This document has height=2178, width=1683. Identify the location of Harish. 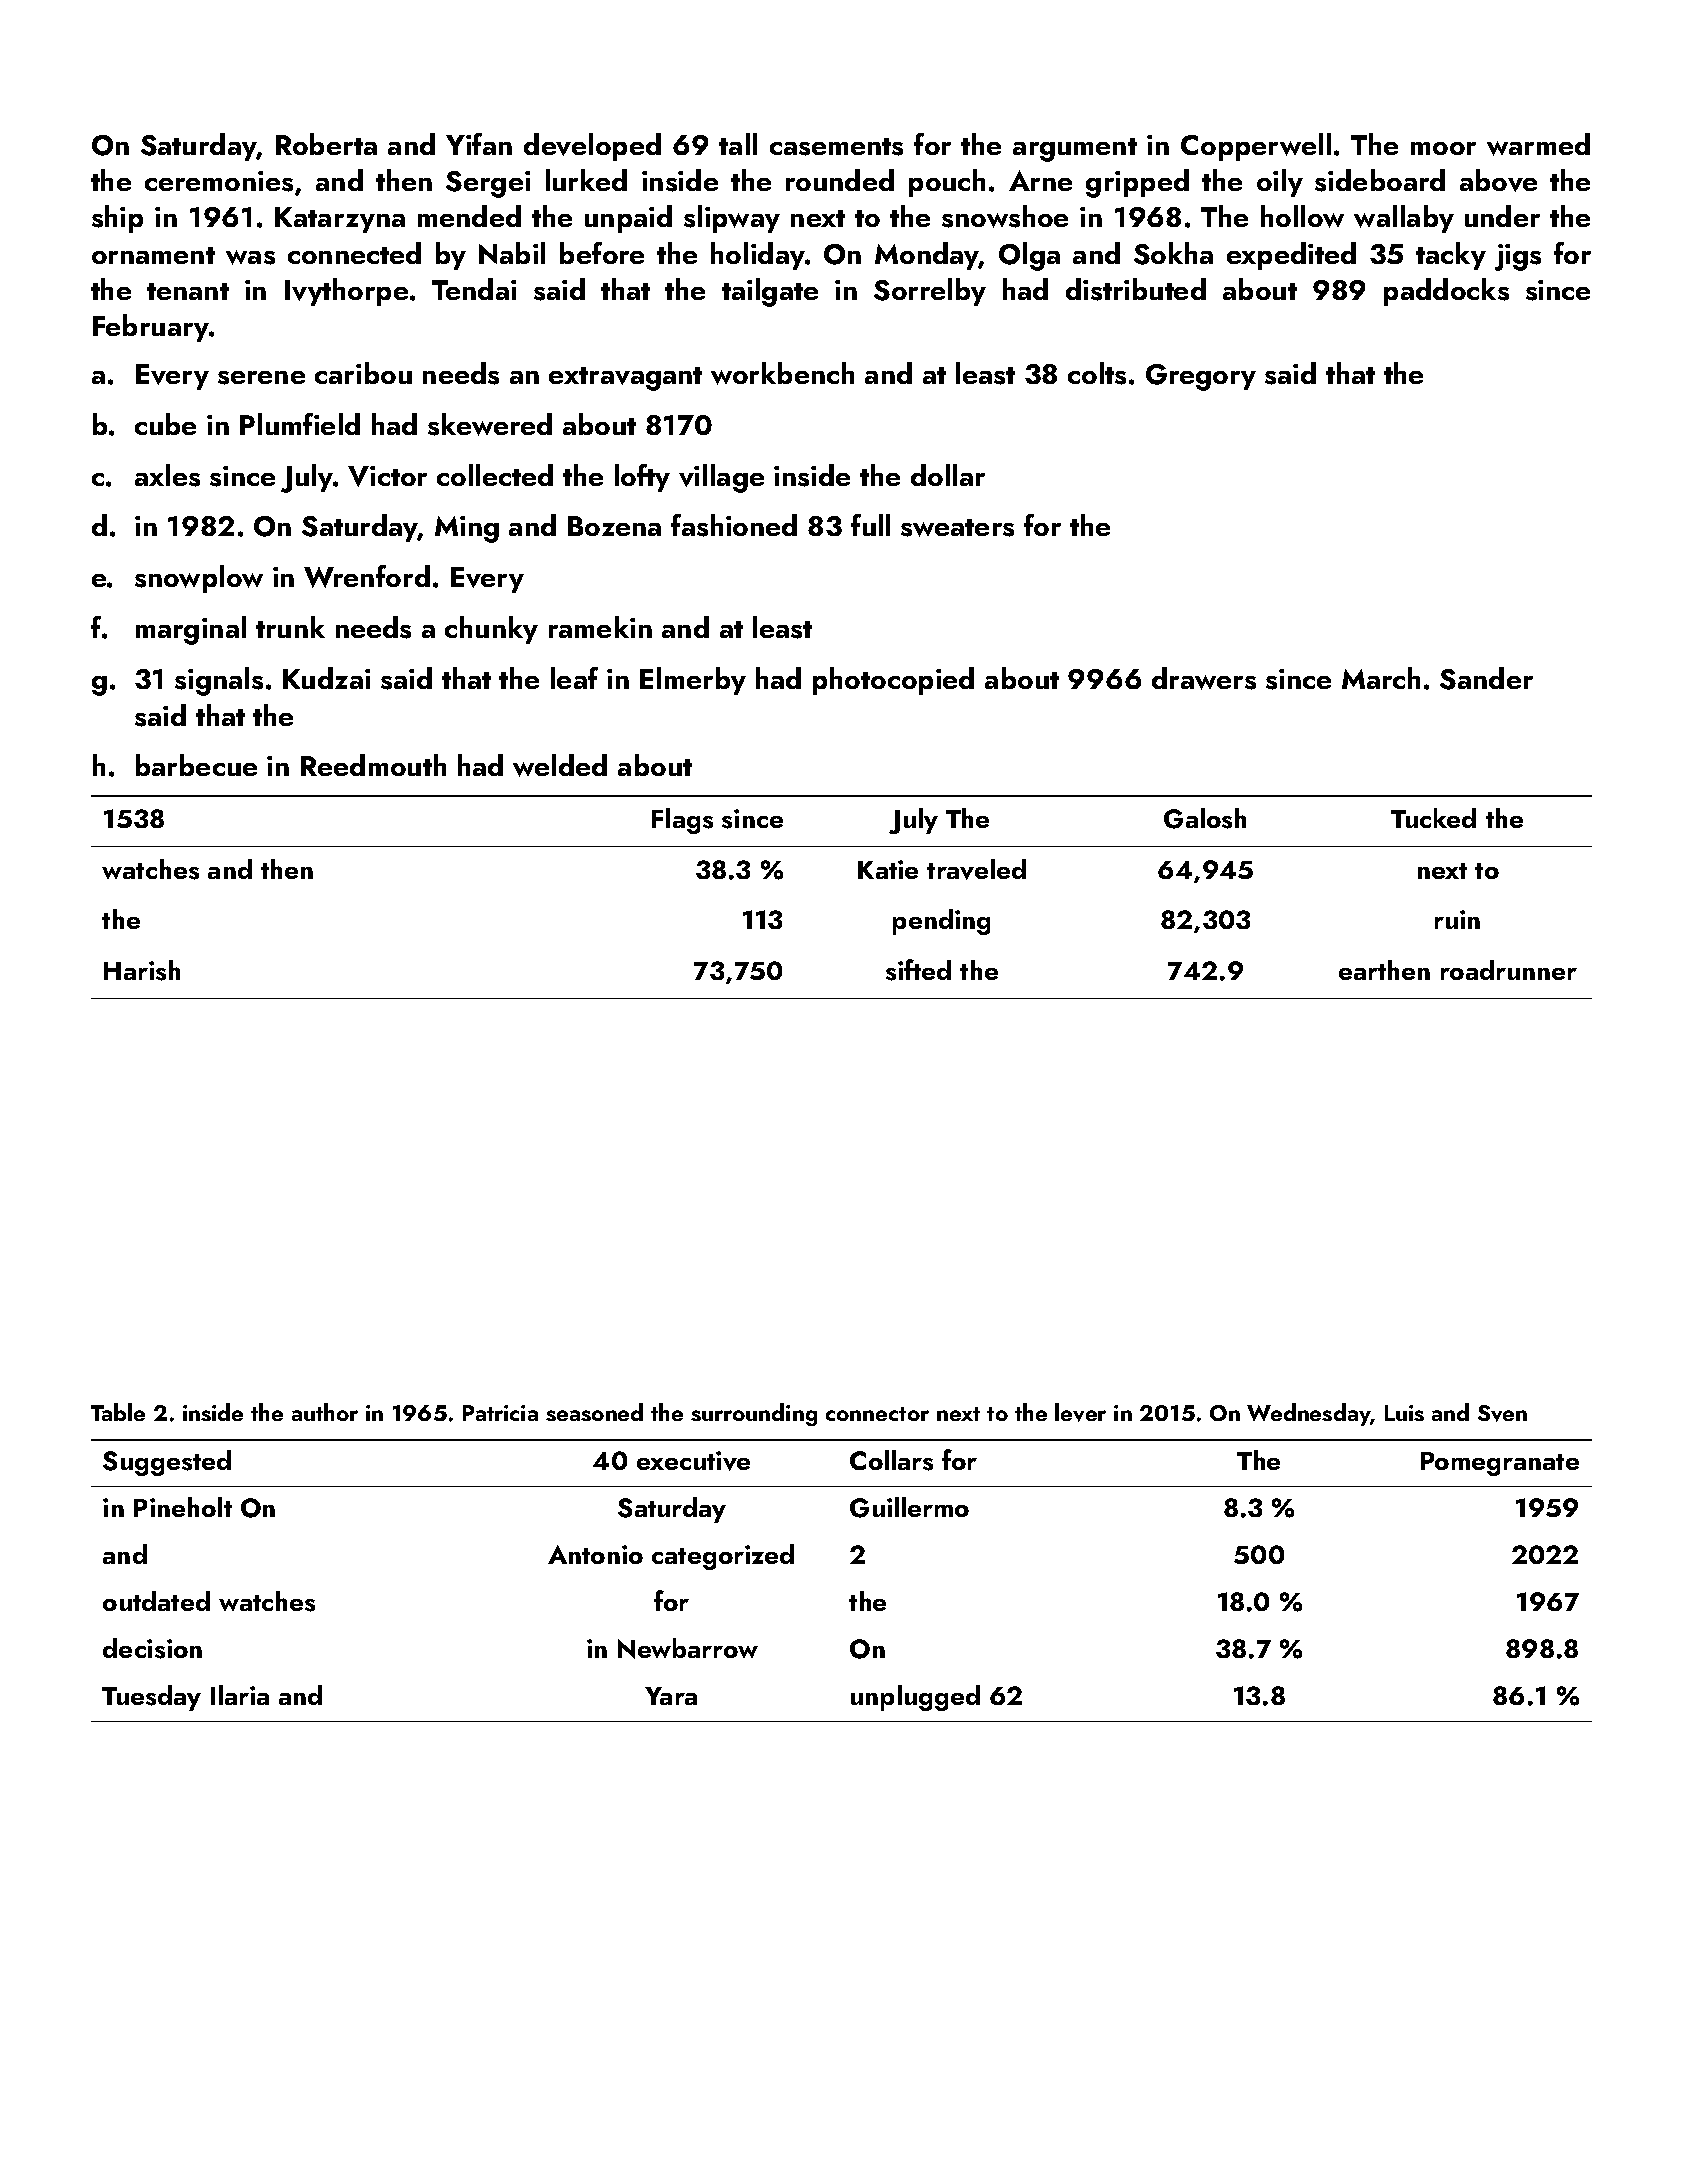
(142, 970).
